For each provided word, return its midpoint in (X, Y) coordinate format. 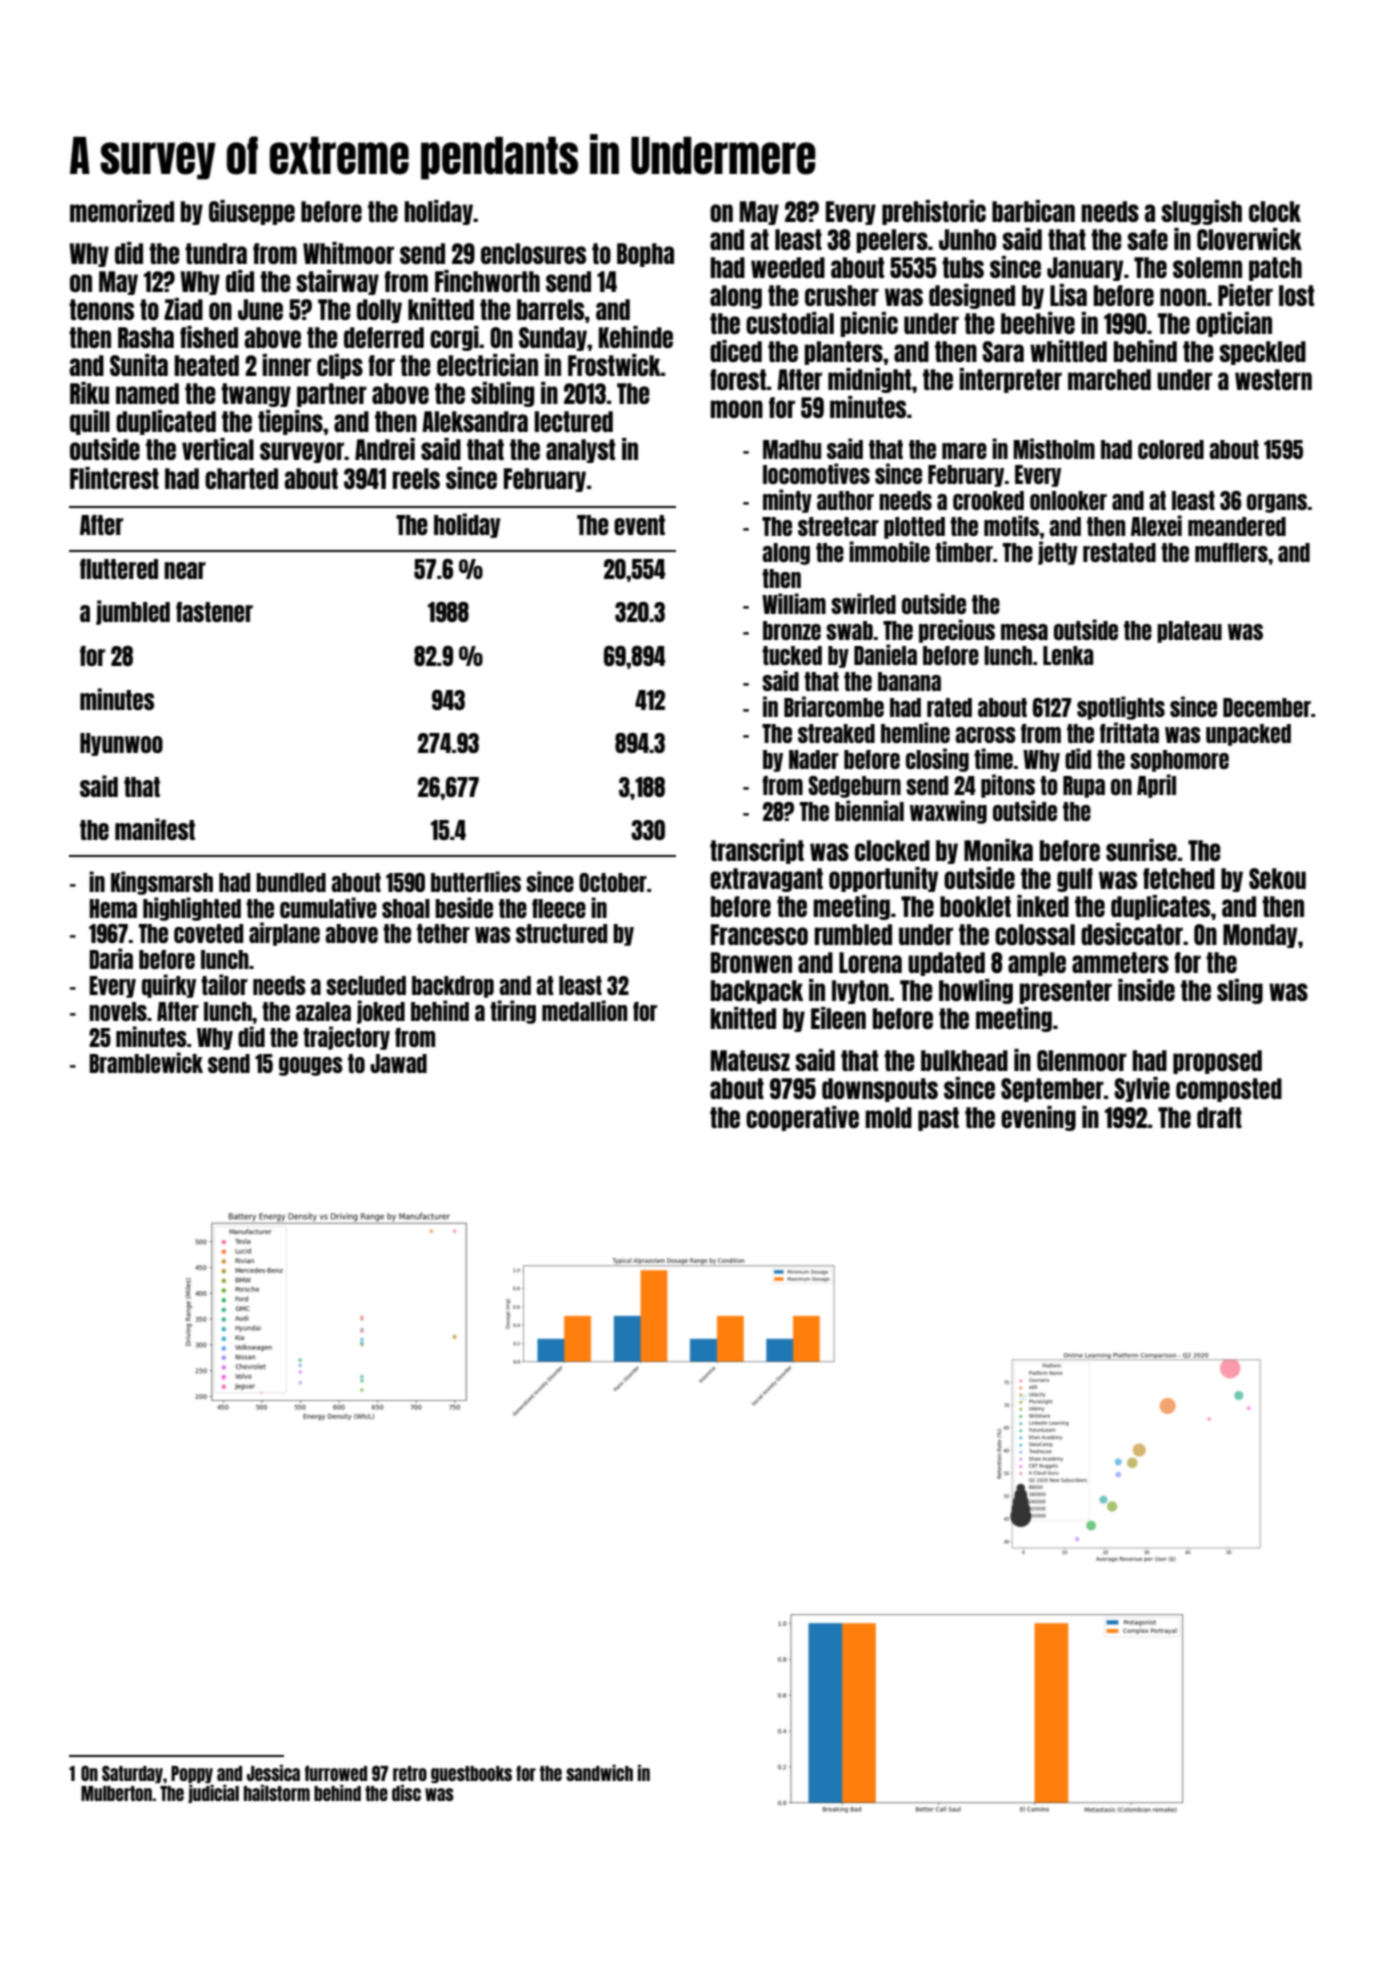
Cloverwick (1249, 239)
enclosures (533, 253)
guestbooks (471, 1774)
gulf (1075, 880)
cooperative (802, 1118)
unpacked (1248, 735)
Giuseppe (252, 212)
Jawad (398, 1063)
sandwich (599, 1773)
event (639, 525)
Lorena (870, 962)
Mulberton (116, 1793)
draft (1219, 1117)
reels (416, 478)
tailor (224, 984)
